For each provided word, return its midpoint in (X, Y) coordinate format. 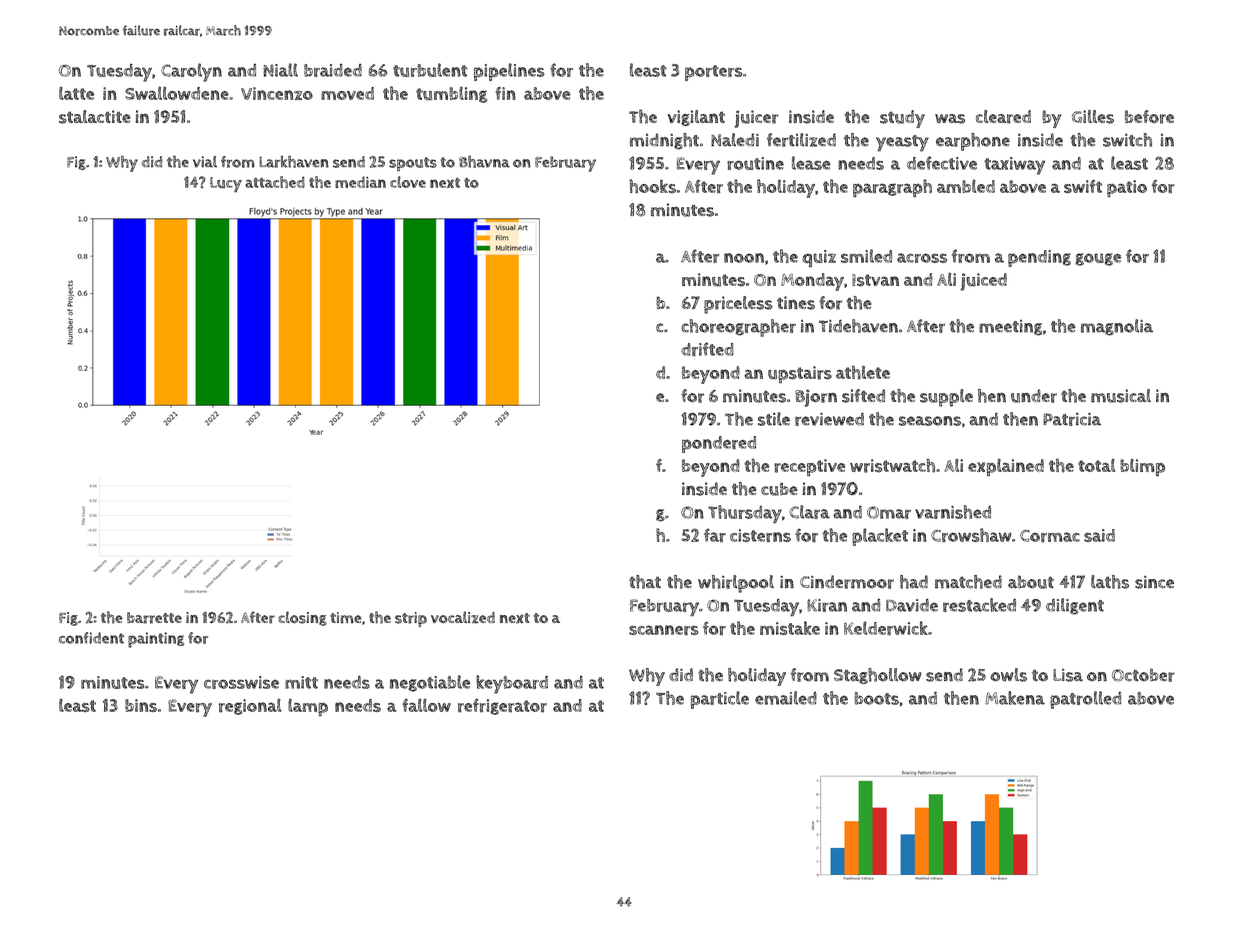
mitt (301, 682)
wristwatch (892, 466)
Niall (280, 70)
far (715, 535)
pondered (719, 444)
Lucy (226, 185)
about (1031, 582)
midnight (664, 141)
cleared (1003, 117)
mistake (790, 628)
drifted (707, 349)
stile (774, 419)
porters (714, 73)
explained (1006, 467)
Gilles (1093, 117)
